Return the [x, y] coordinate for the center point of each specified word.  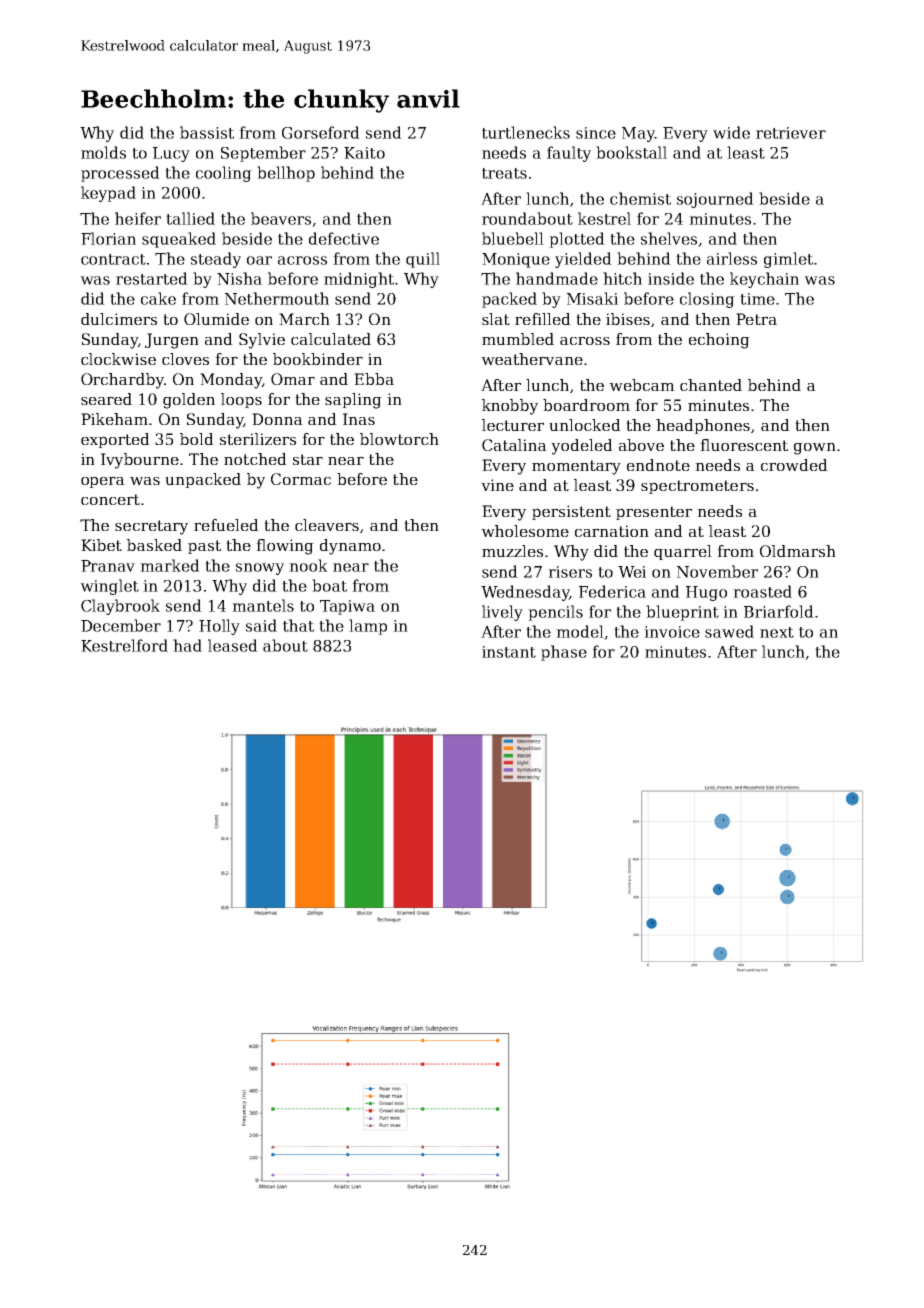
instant [509, 652]
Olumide [216, 319]
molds [103, 152]
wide [731, 132]
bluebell [513, 238]
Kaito [364, 153]
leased [233, 645]
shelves [669, 238]
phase [564, 653]
